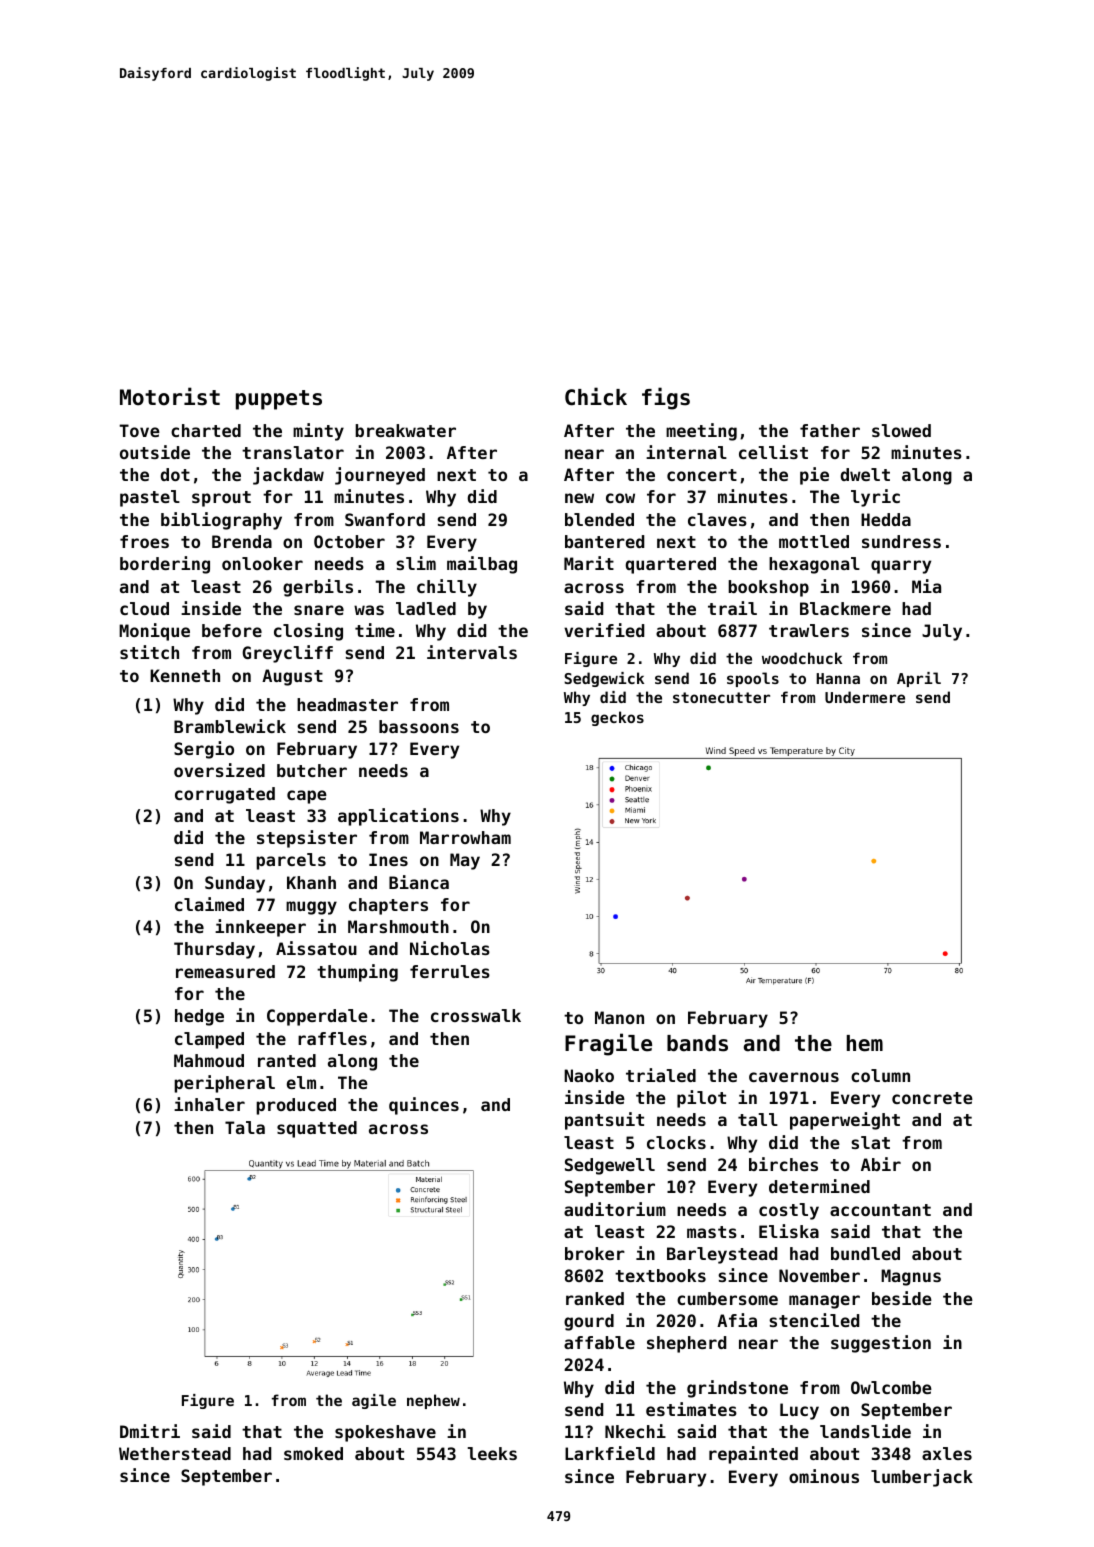  I want to click on quarry, so click(901, 567).
